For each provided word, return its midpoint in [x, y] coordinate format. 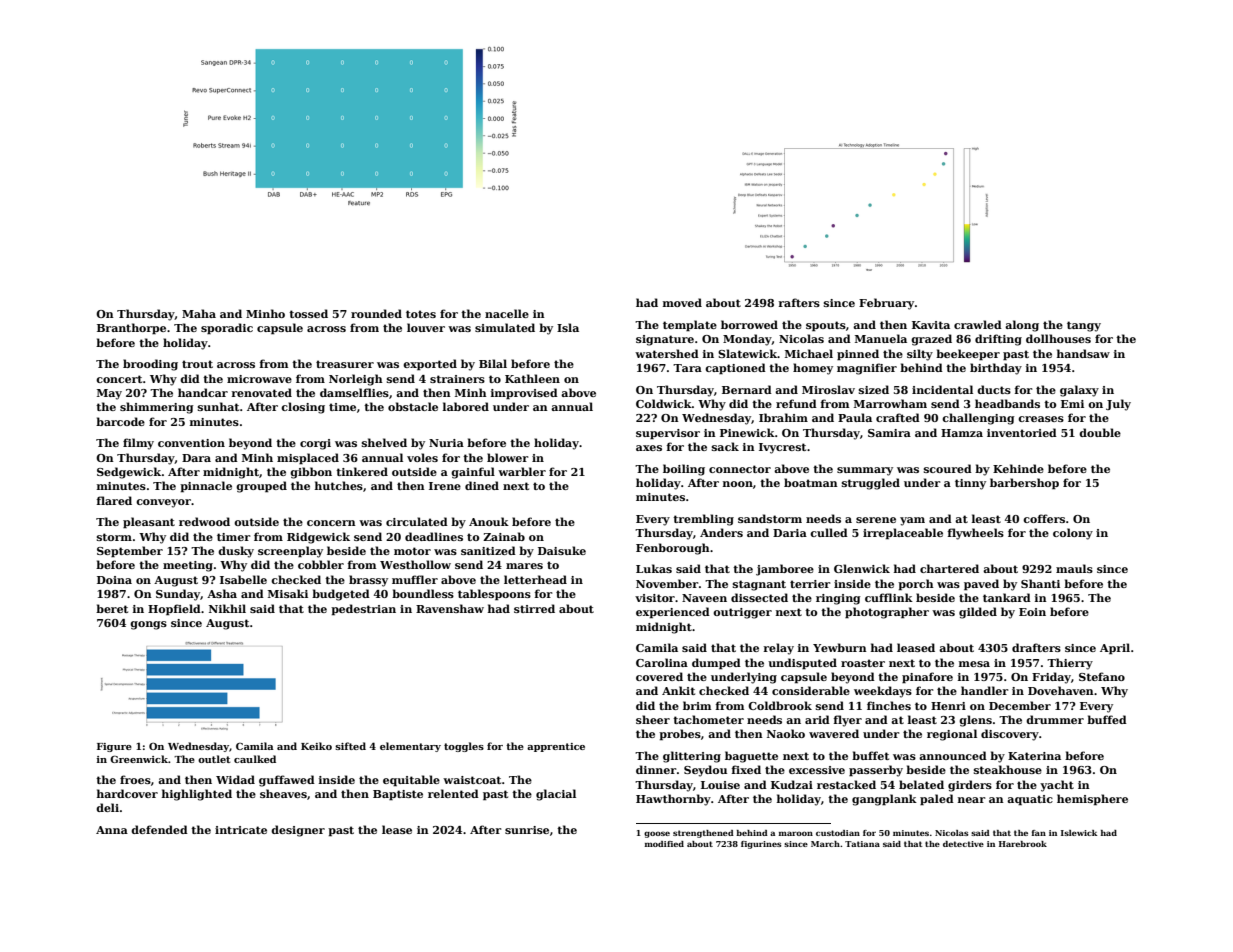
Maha [199, 313]
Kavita [931, 325]
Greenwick [139, 759]
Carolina [662, 662]
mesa [974, 664]
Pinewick [747, 432]
